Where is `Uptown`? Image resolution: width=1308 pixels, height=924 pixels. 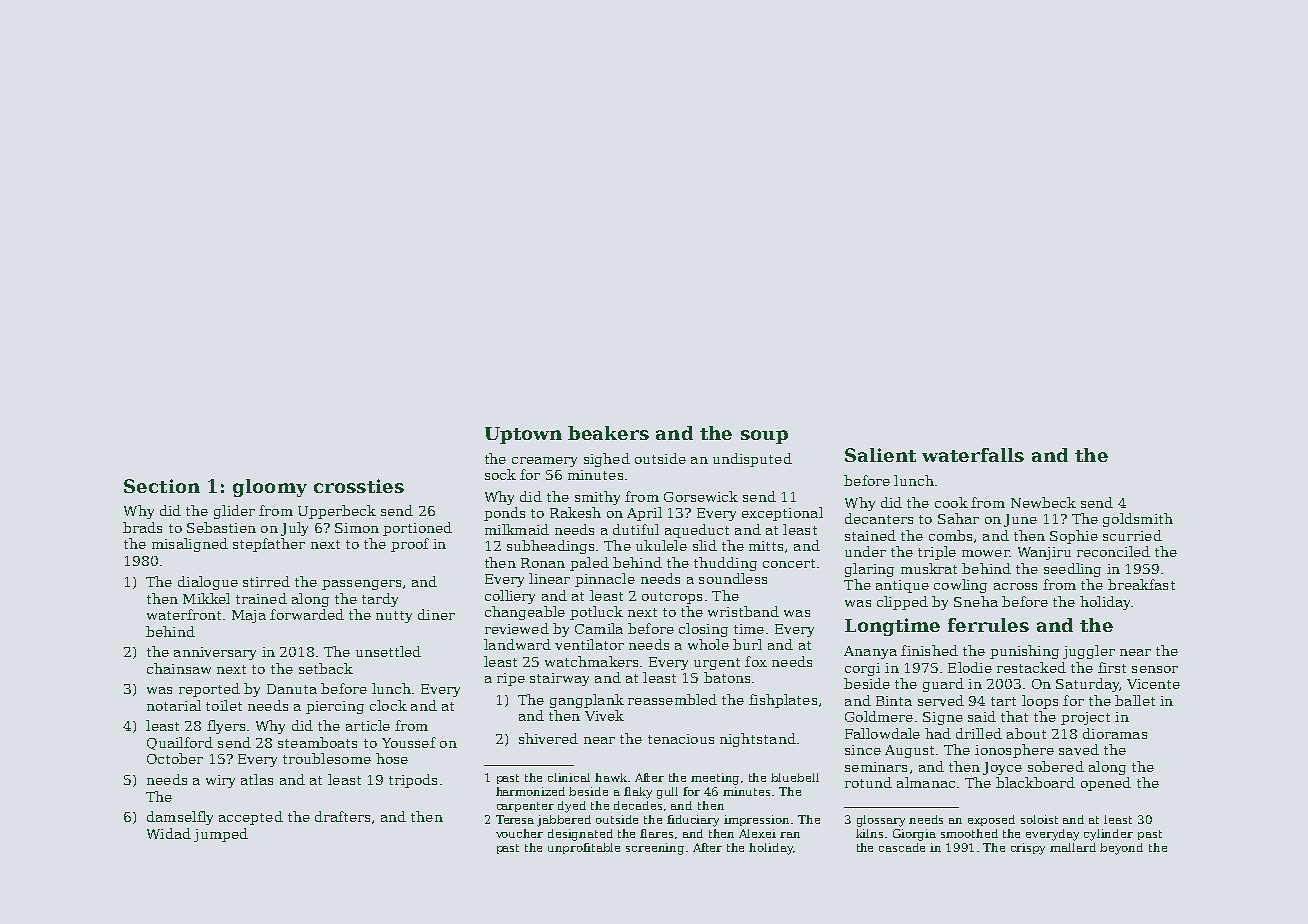
Uptown is located at coordinates (523, 435).
